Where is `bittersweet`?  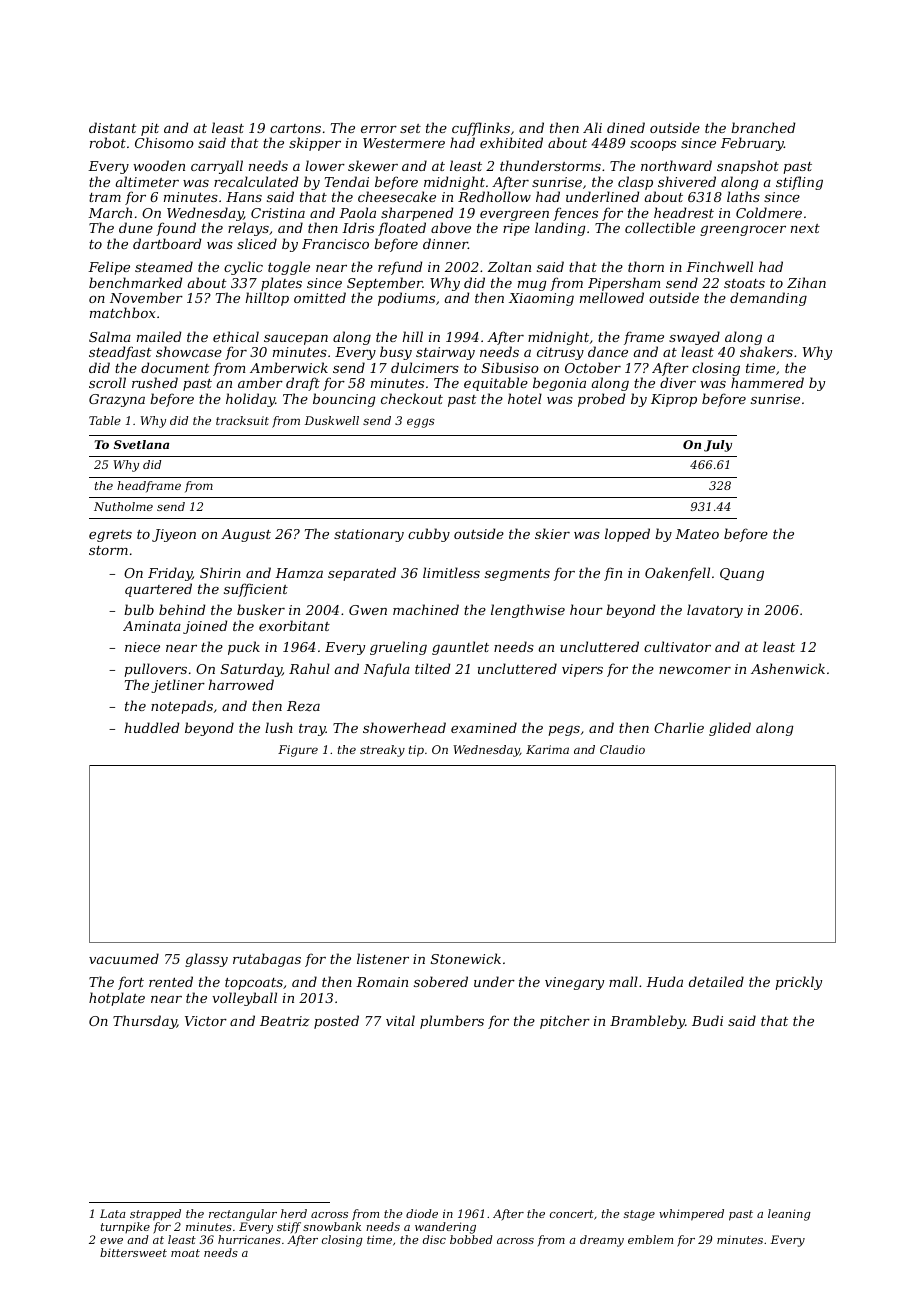
bittersweet is located at coordinates (133, 1252).
